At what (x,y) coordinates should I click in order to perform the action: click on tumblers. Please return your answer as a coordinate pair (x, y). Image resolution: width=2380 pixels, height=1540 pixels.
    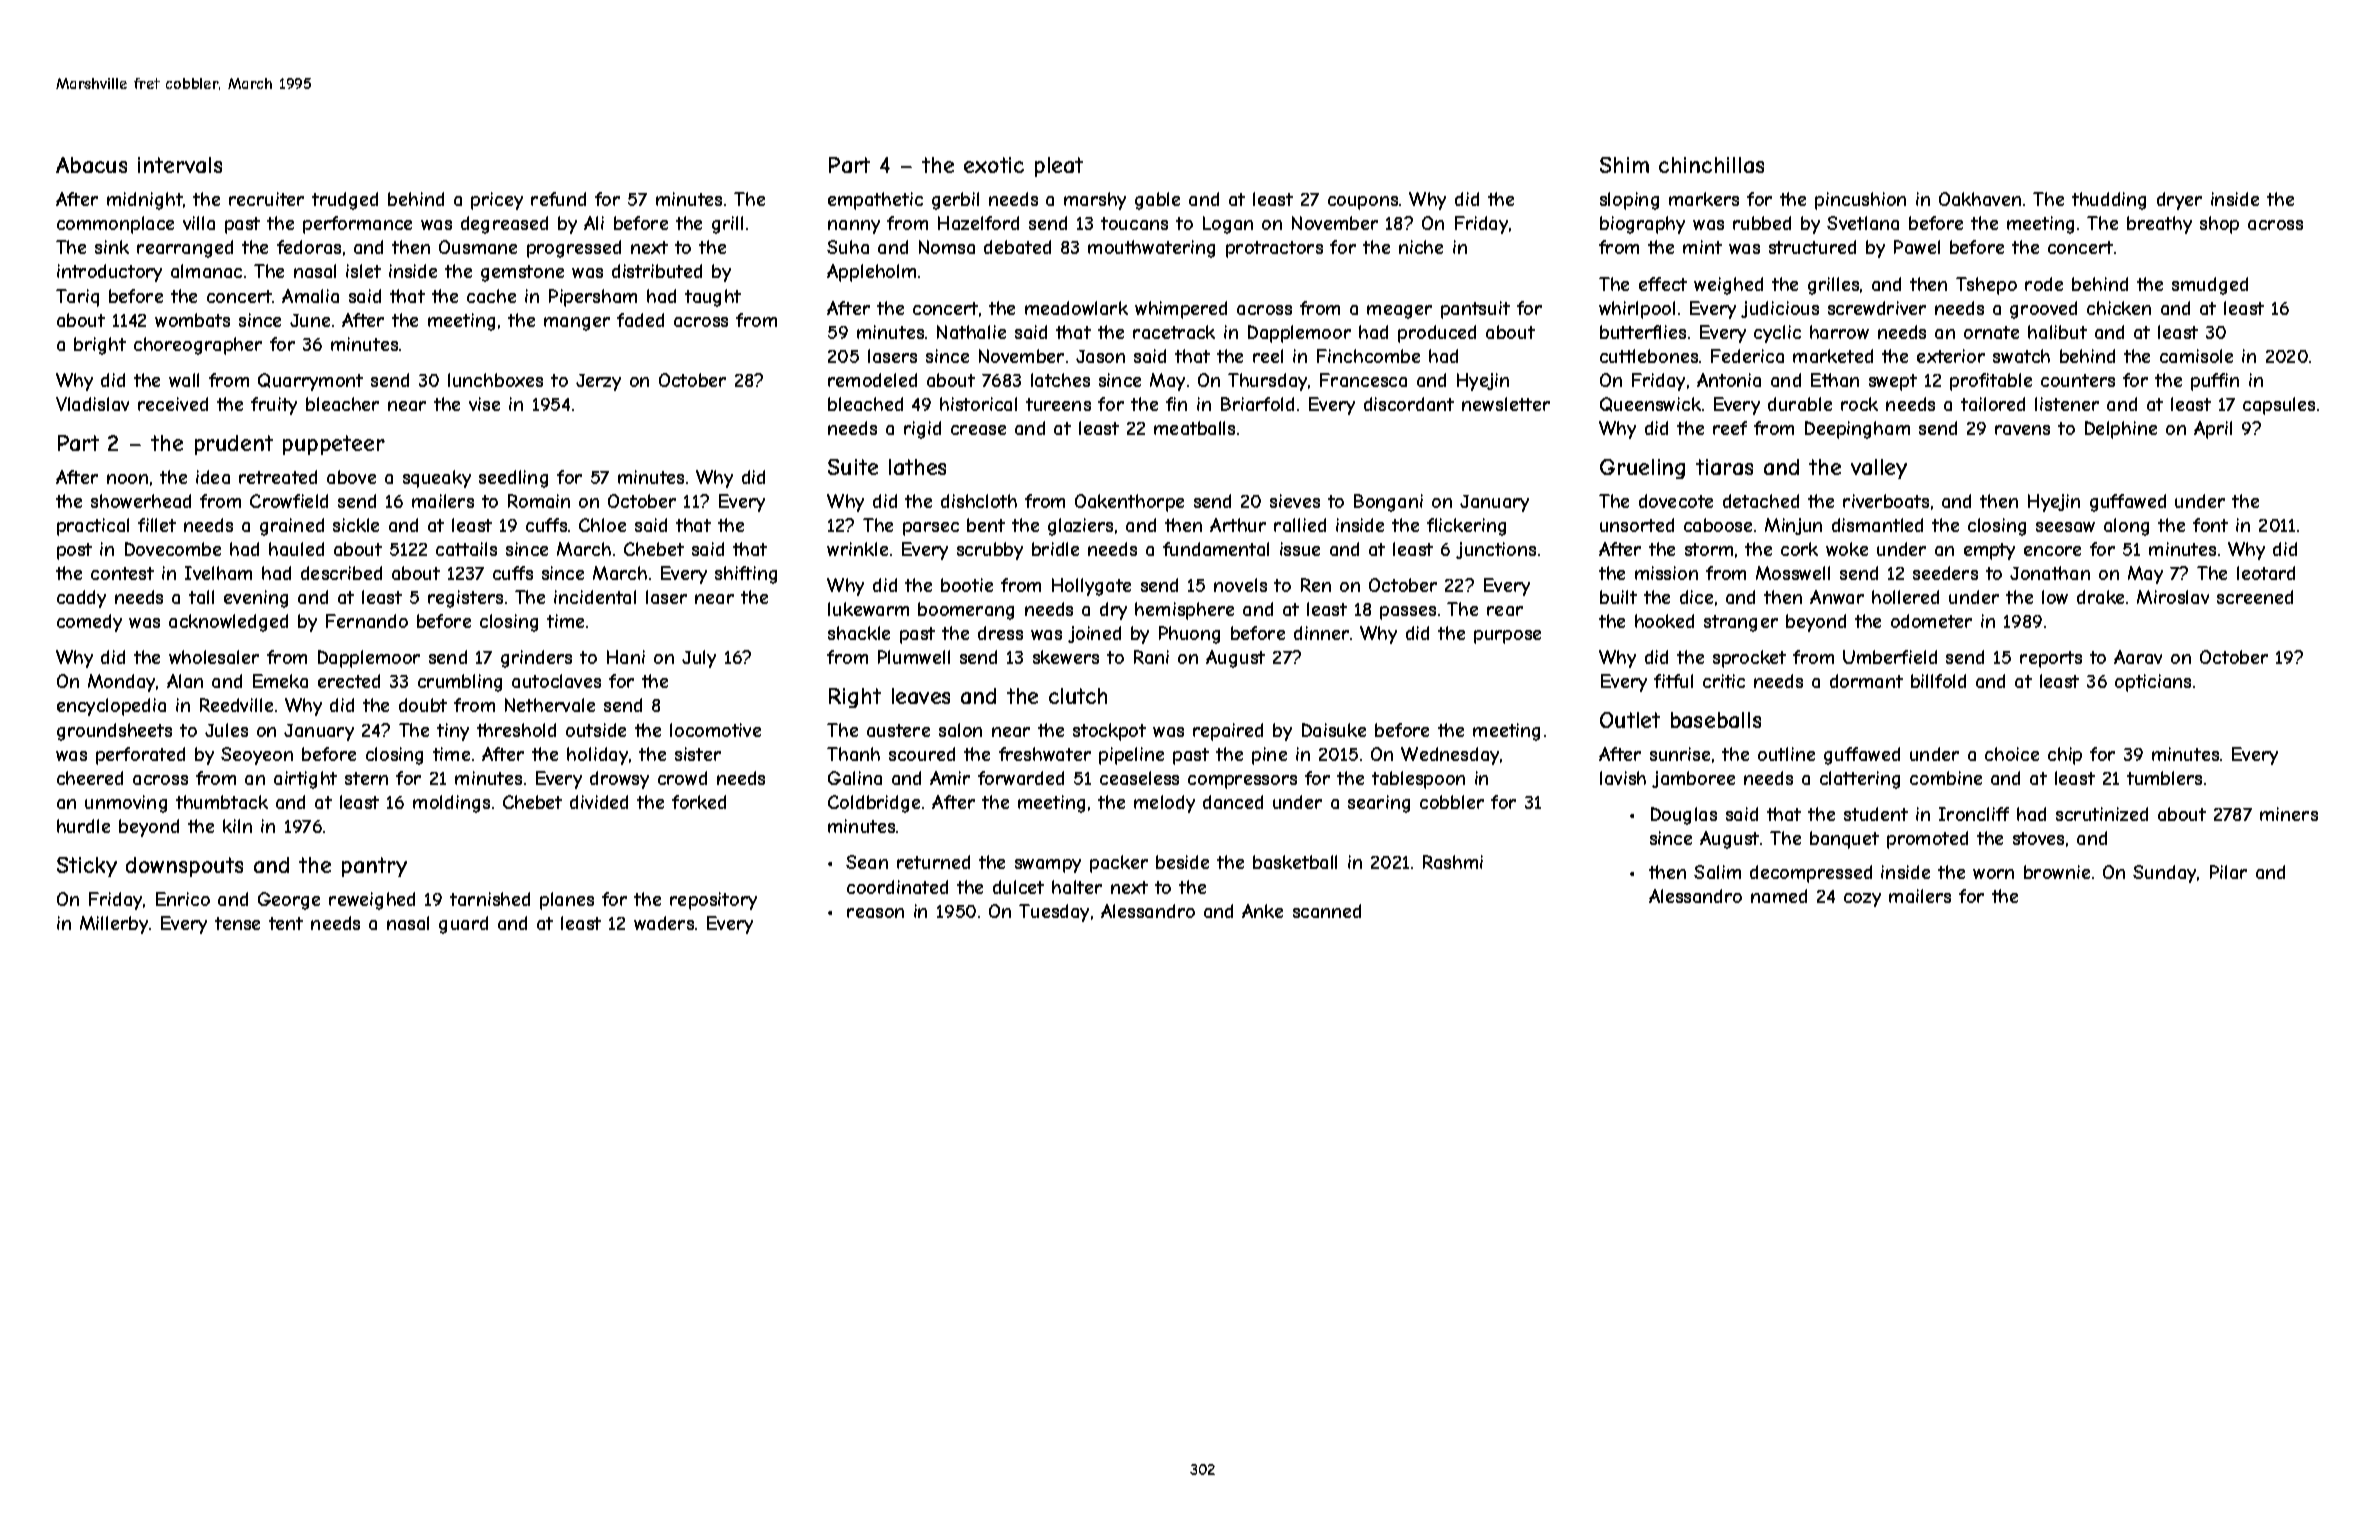
    Looking at the image, I should click on (2164, 778).
